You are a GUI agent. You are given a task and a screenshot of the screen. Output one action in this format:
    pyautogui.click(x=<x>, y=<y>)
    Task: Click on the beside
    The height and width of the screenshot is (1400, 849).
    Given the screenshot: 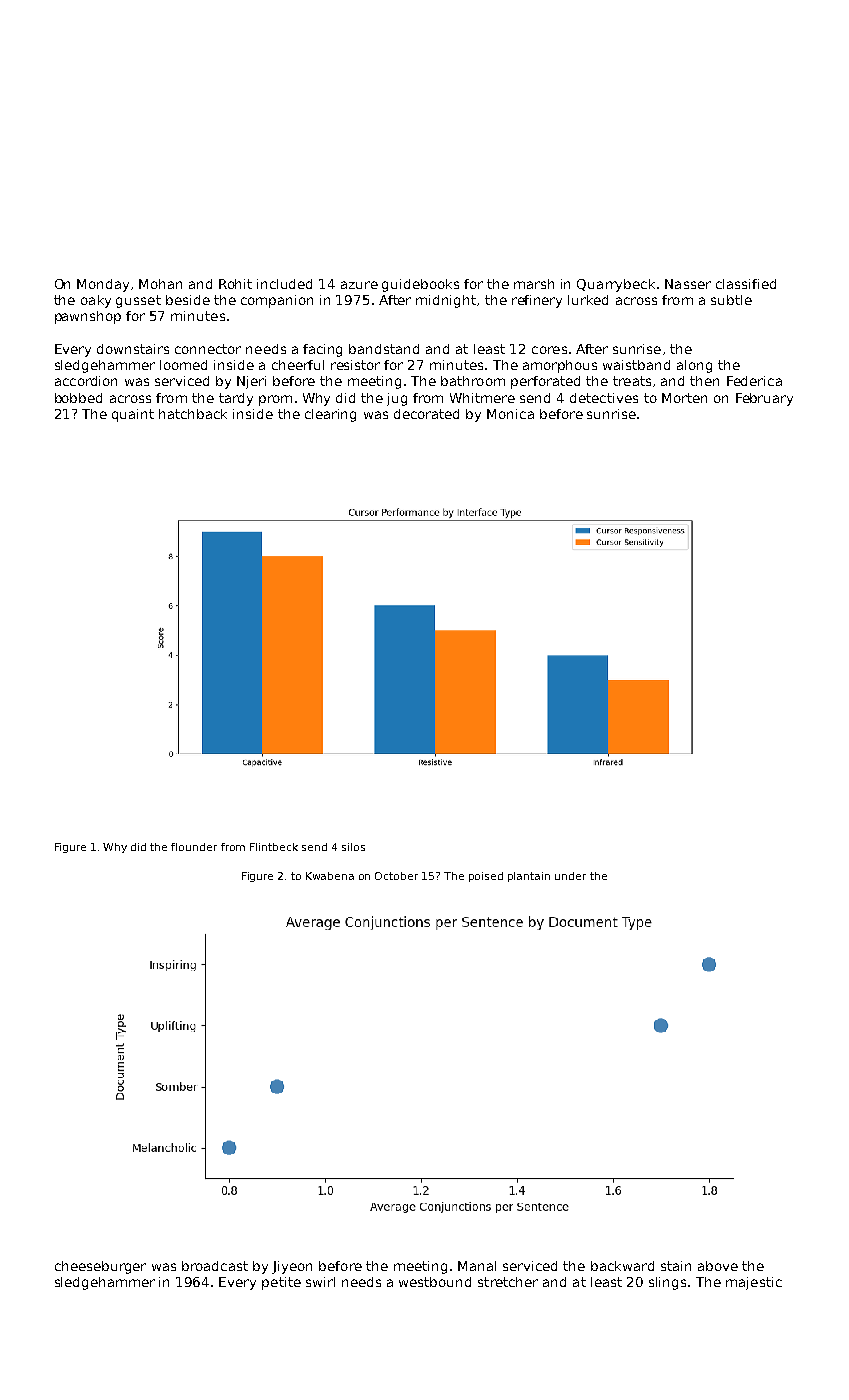 What is the action you would take?
    pyautogui.click(x=188, y=300)
